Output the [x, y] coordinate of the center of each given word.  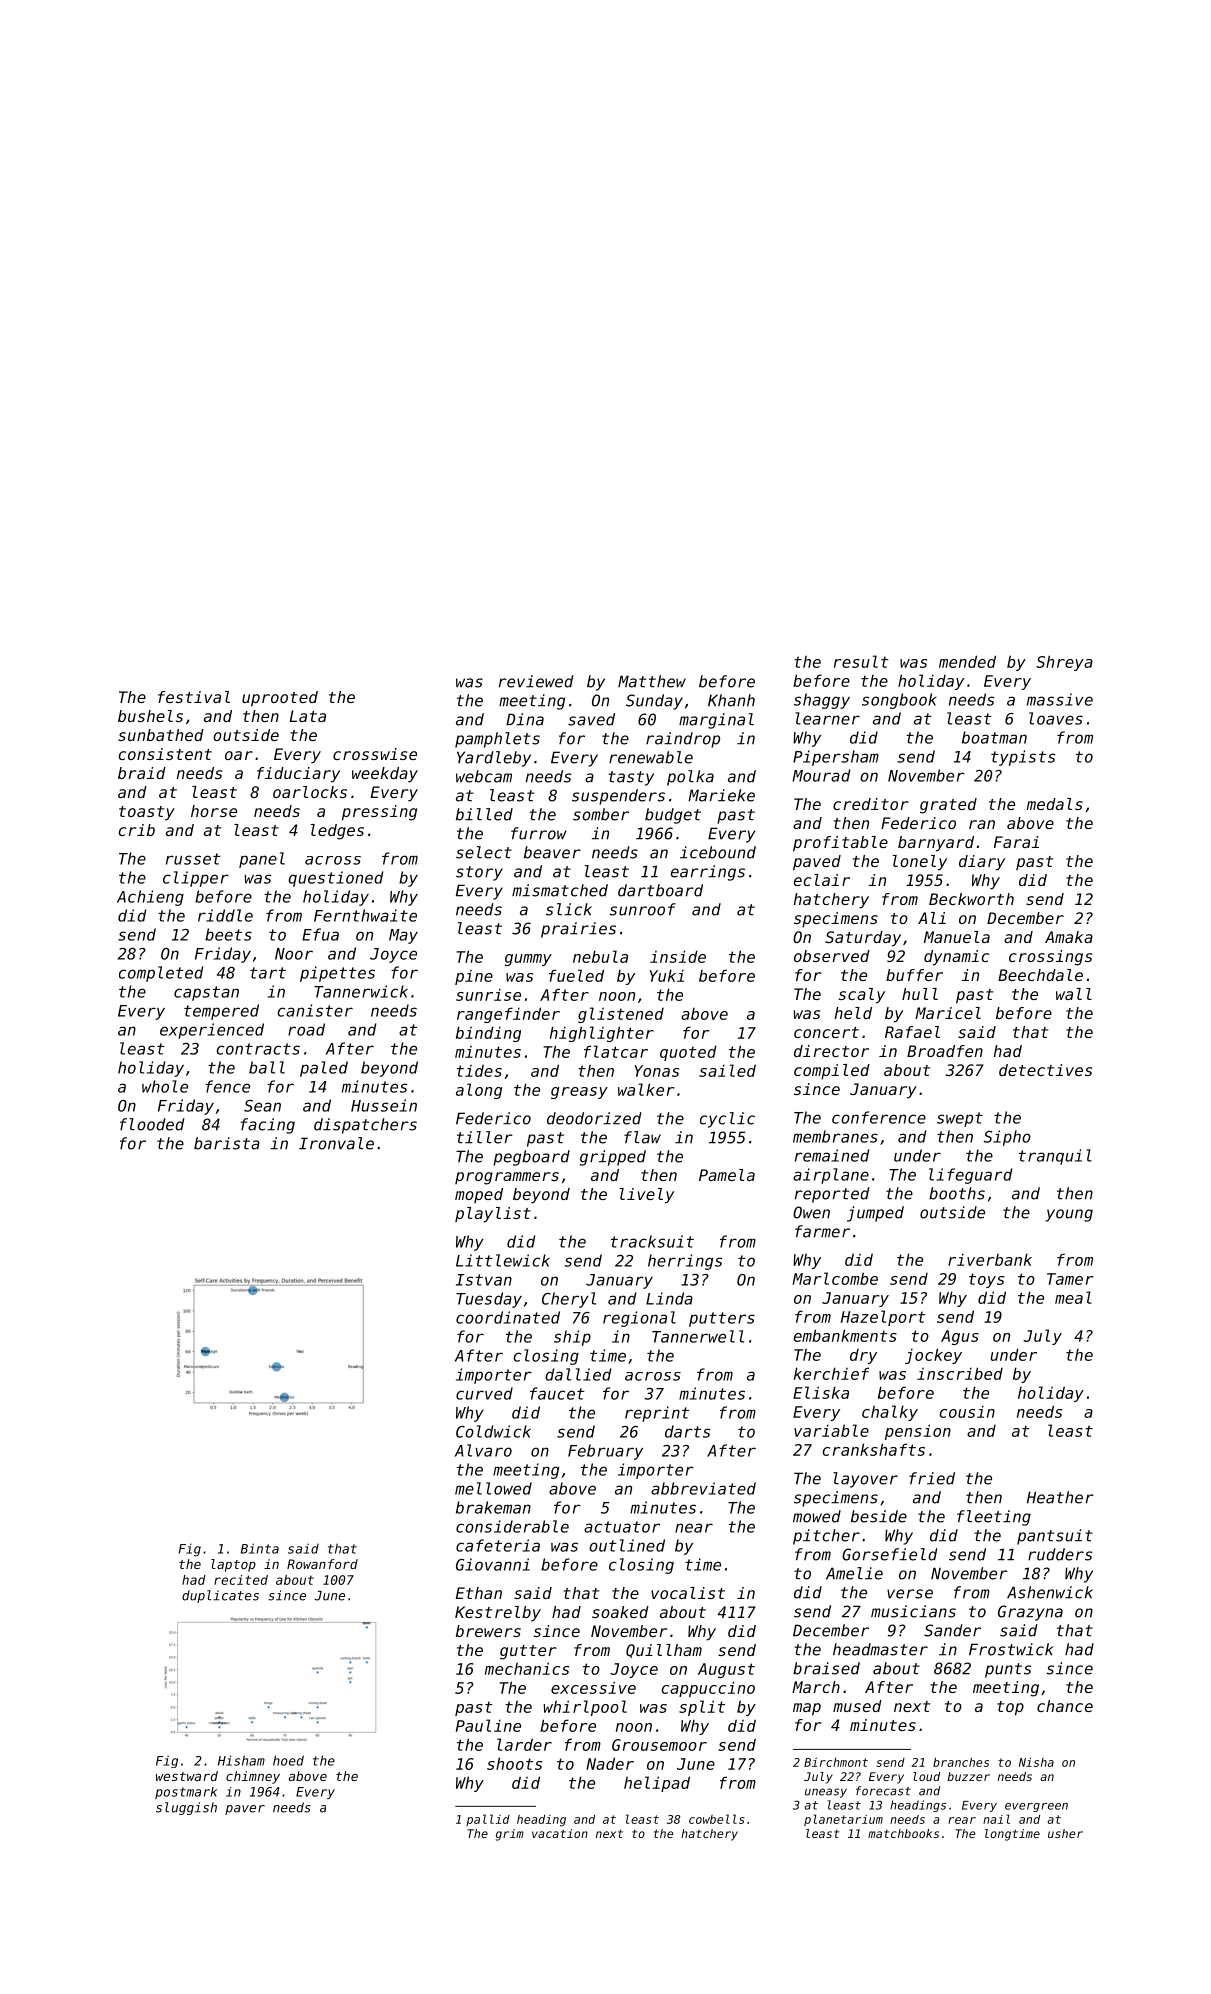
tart [268, 973]
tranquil [1055, 1157]
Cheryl [569, 1300]
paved [817, 863]
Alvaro [483, 1450]
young [1069, 1215]
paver [245, 1810]
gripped [613, 1158]
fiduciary [298, 775]
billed [484, 814]
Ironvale [336, 1143]
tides [479, 1070]
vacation [560, 1833]
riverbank [990, 1259]
